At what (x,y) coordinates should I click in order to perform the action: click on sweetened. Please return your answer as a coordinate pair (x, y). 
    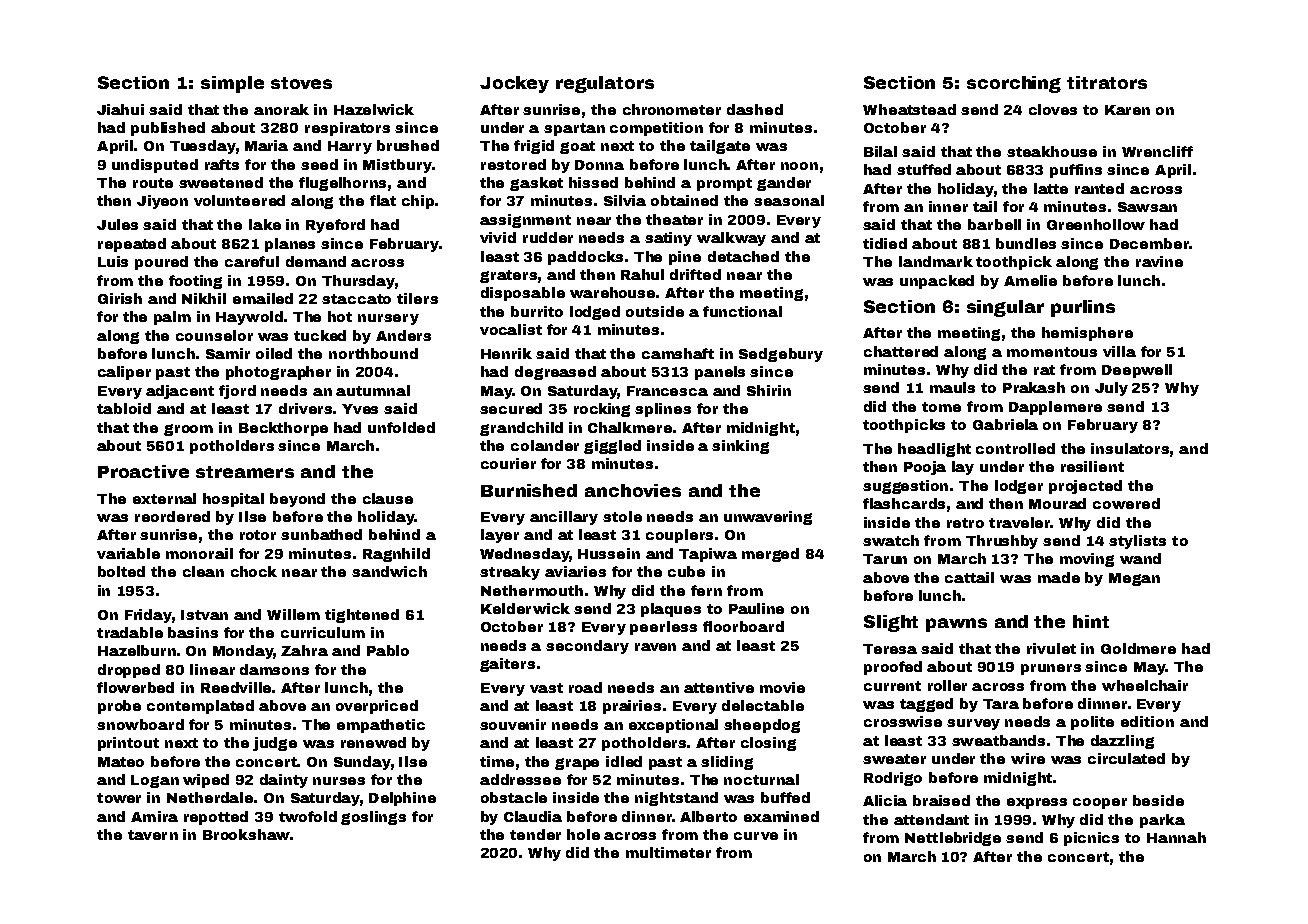
    Looking at the image, I should click on (221, 182).
